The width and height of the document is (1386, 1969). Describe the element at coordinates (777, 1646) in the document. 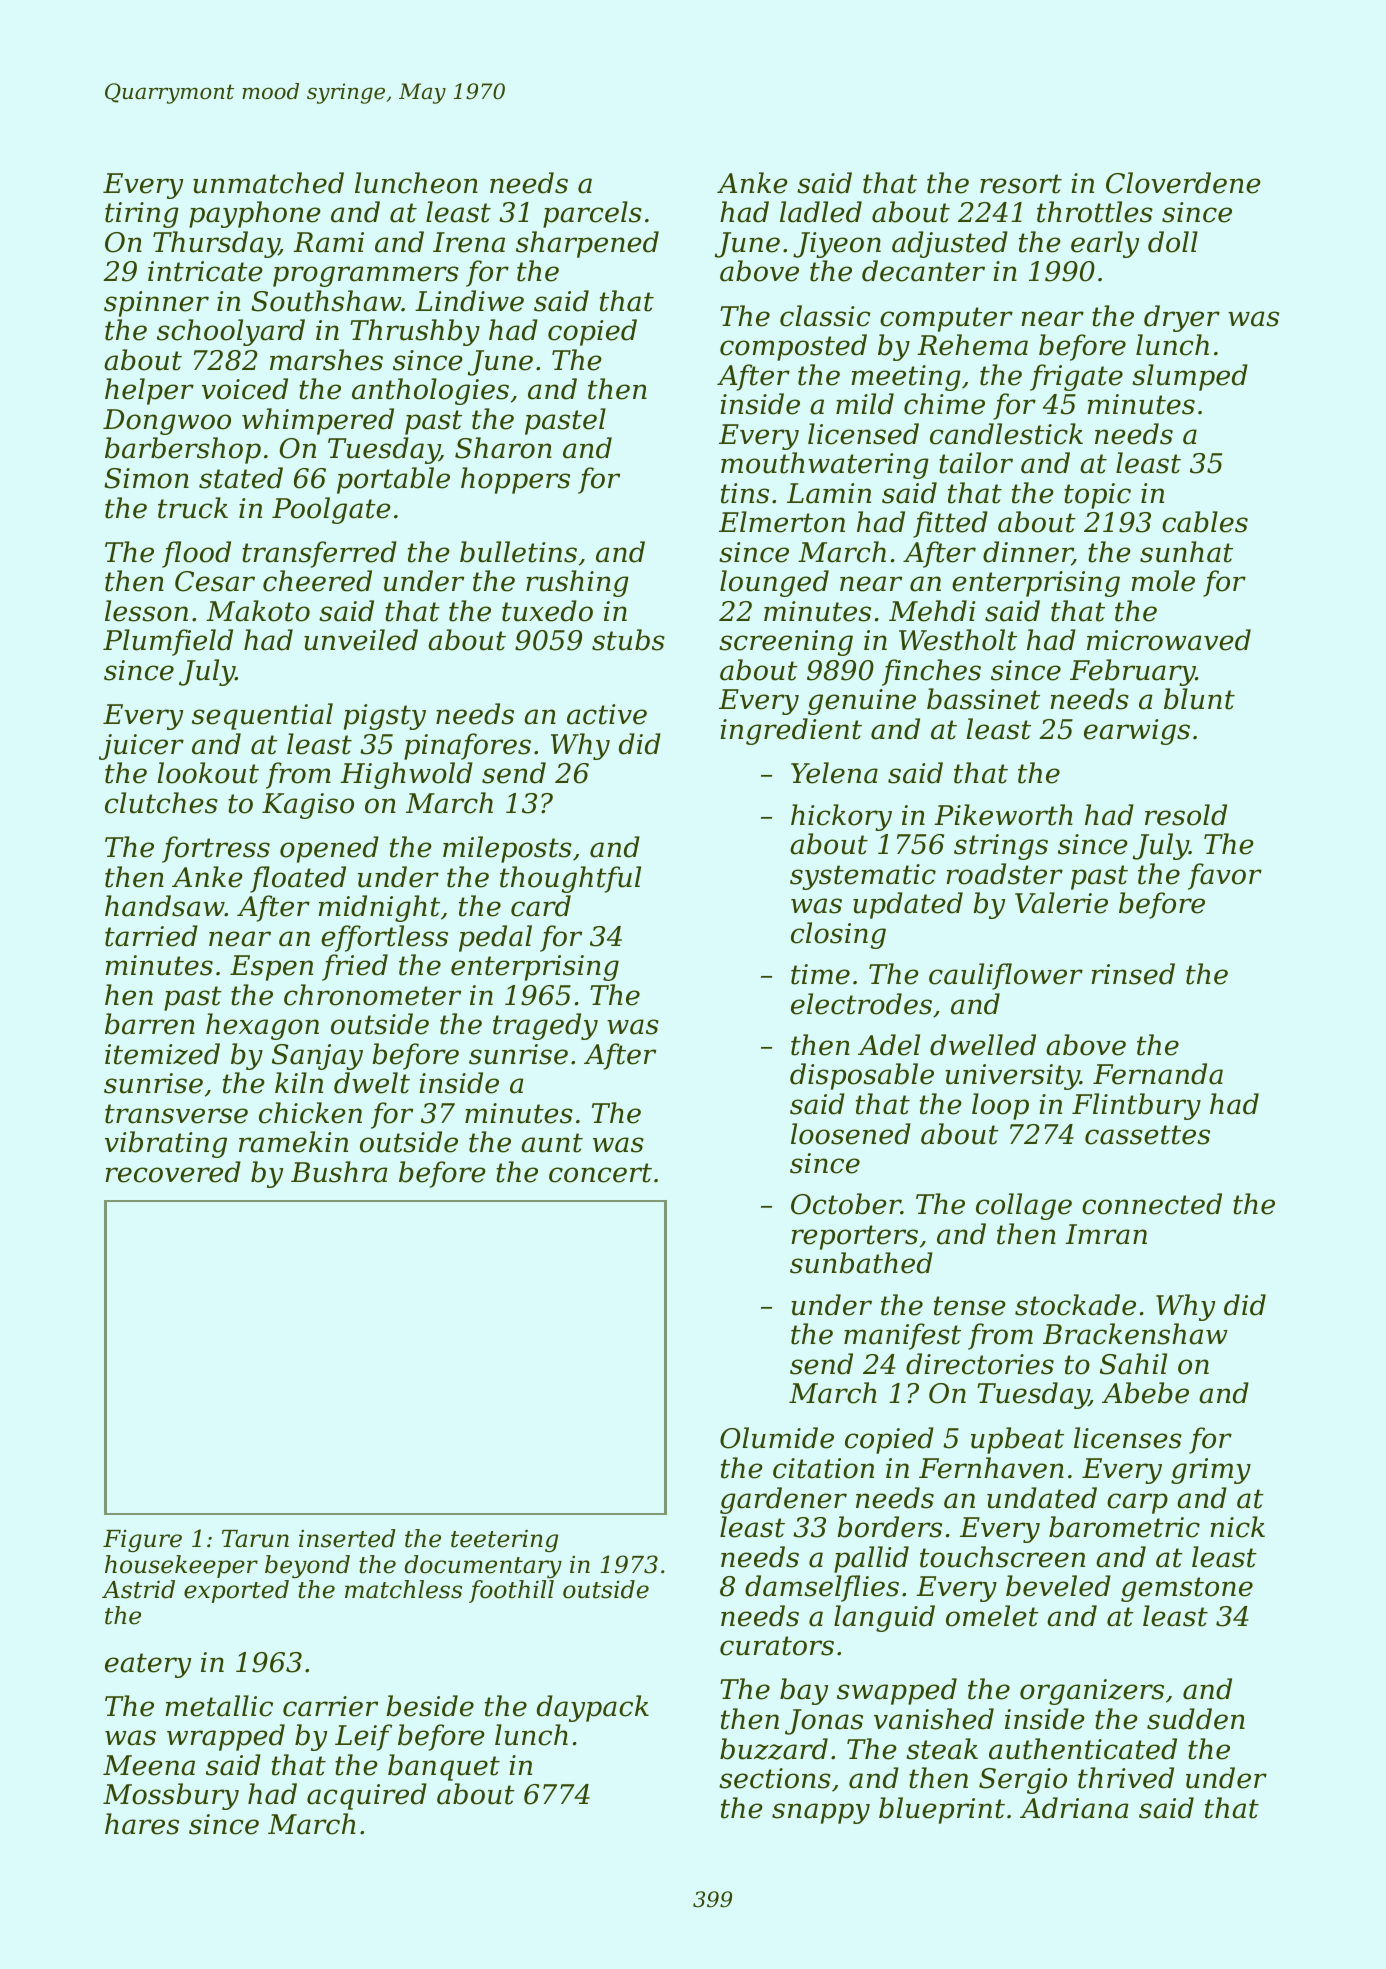

I see `curators` at that location.
